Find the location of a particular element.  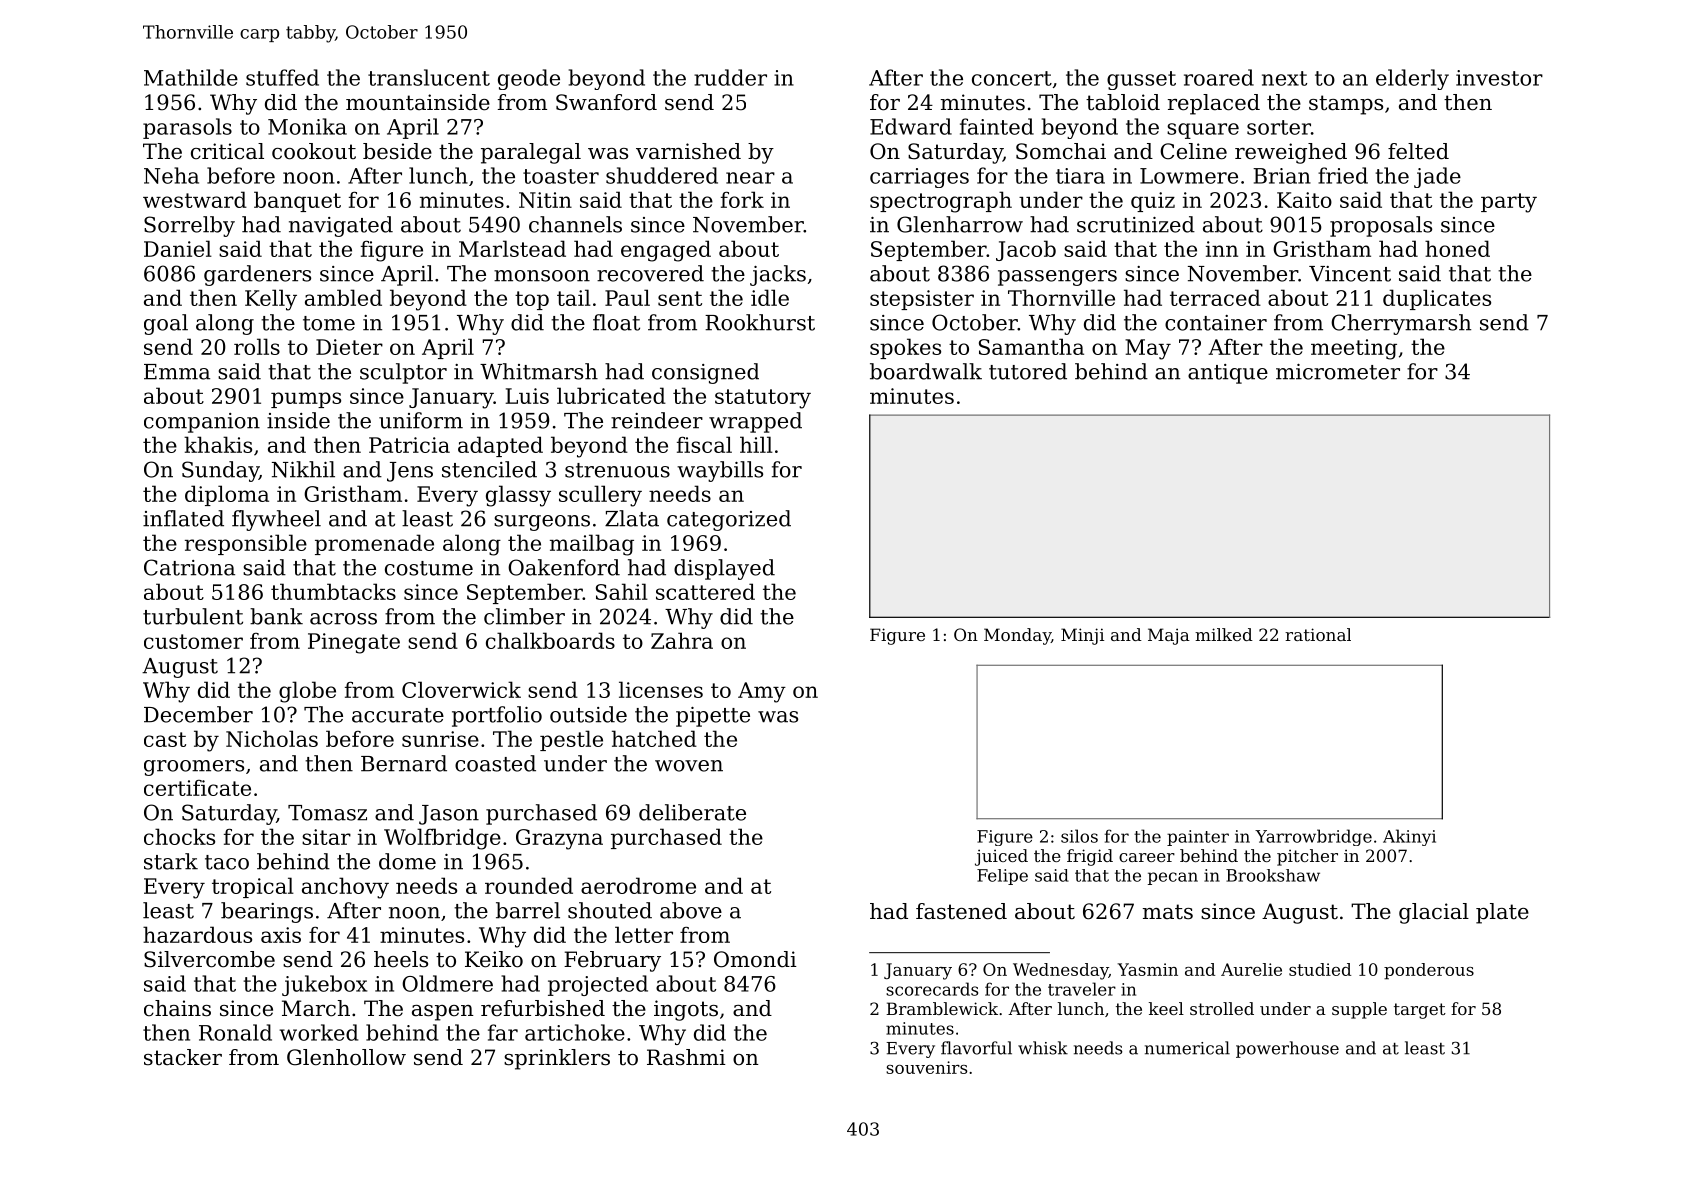

concert is located at coordinates (1012, 78).
